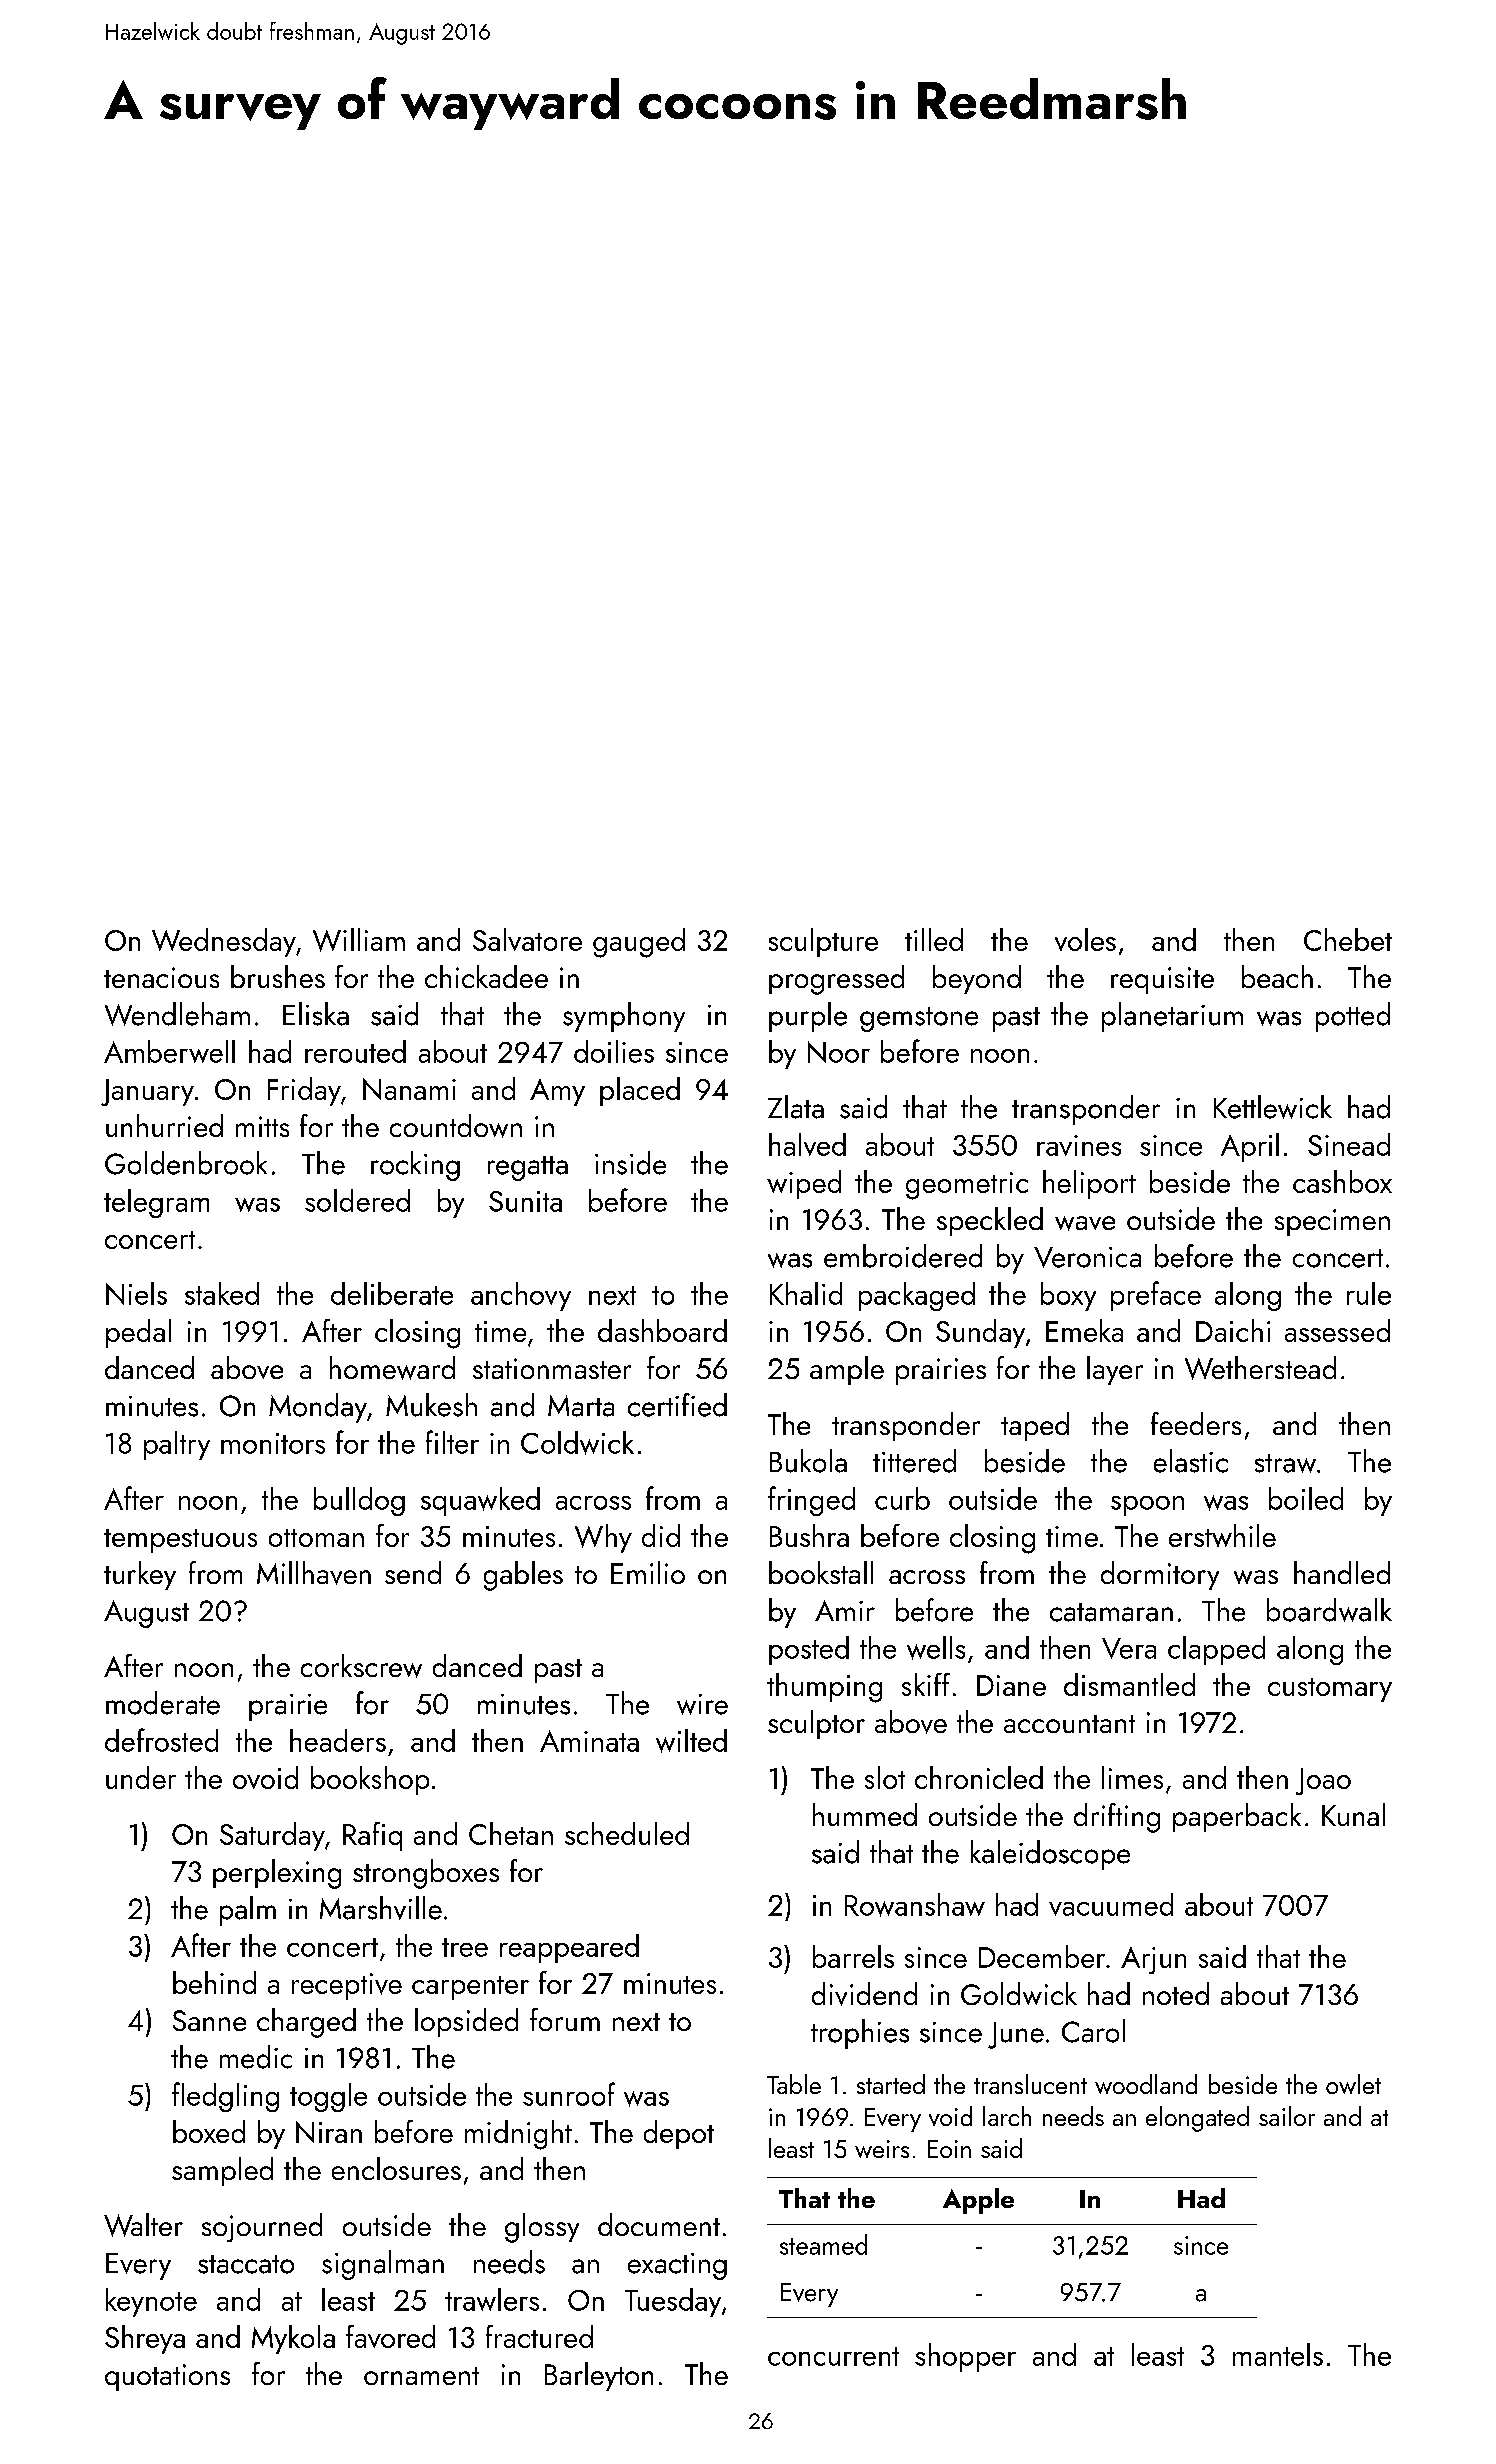 Image resolution: width=1496 pixels, height=2464 pixels. What do you see at coordinates (624, 1017) in the screenshot?
I see `symphony` at bounding box center [624, 1017].
